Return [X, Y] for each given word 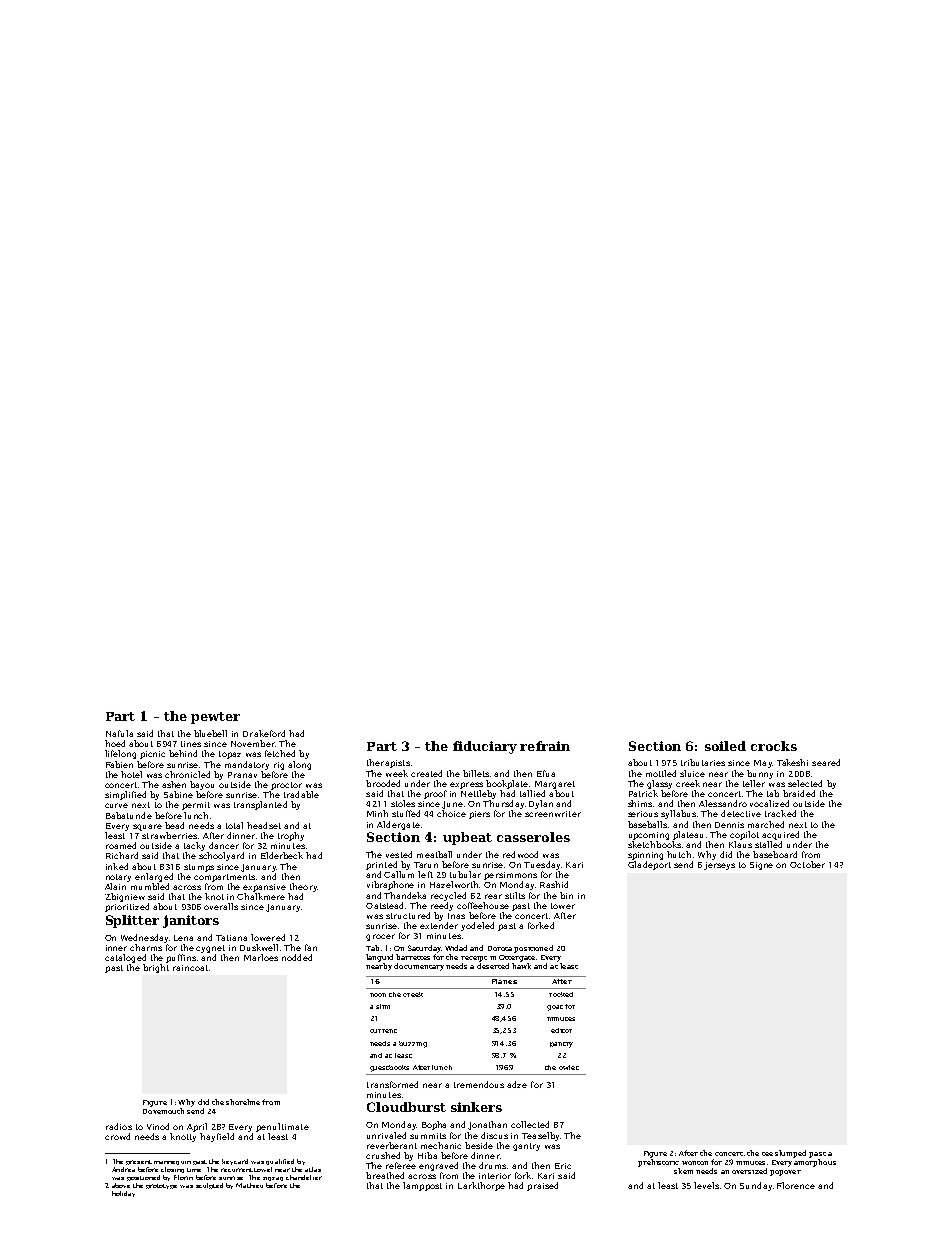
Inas [456, 916]
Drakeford [264, 733]
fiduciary [485, 747]
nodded [297, 957]
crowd [117, 1136]
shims [640, 803]
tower [563, 906]
